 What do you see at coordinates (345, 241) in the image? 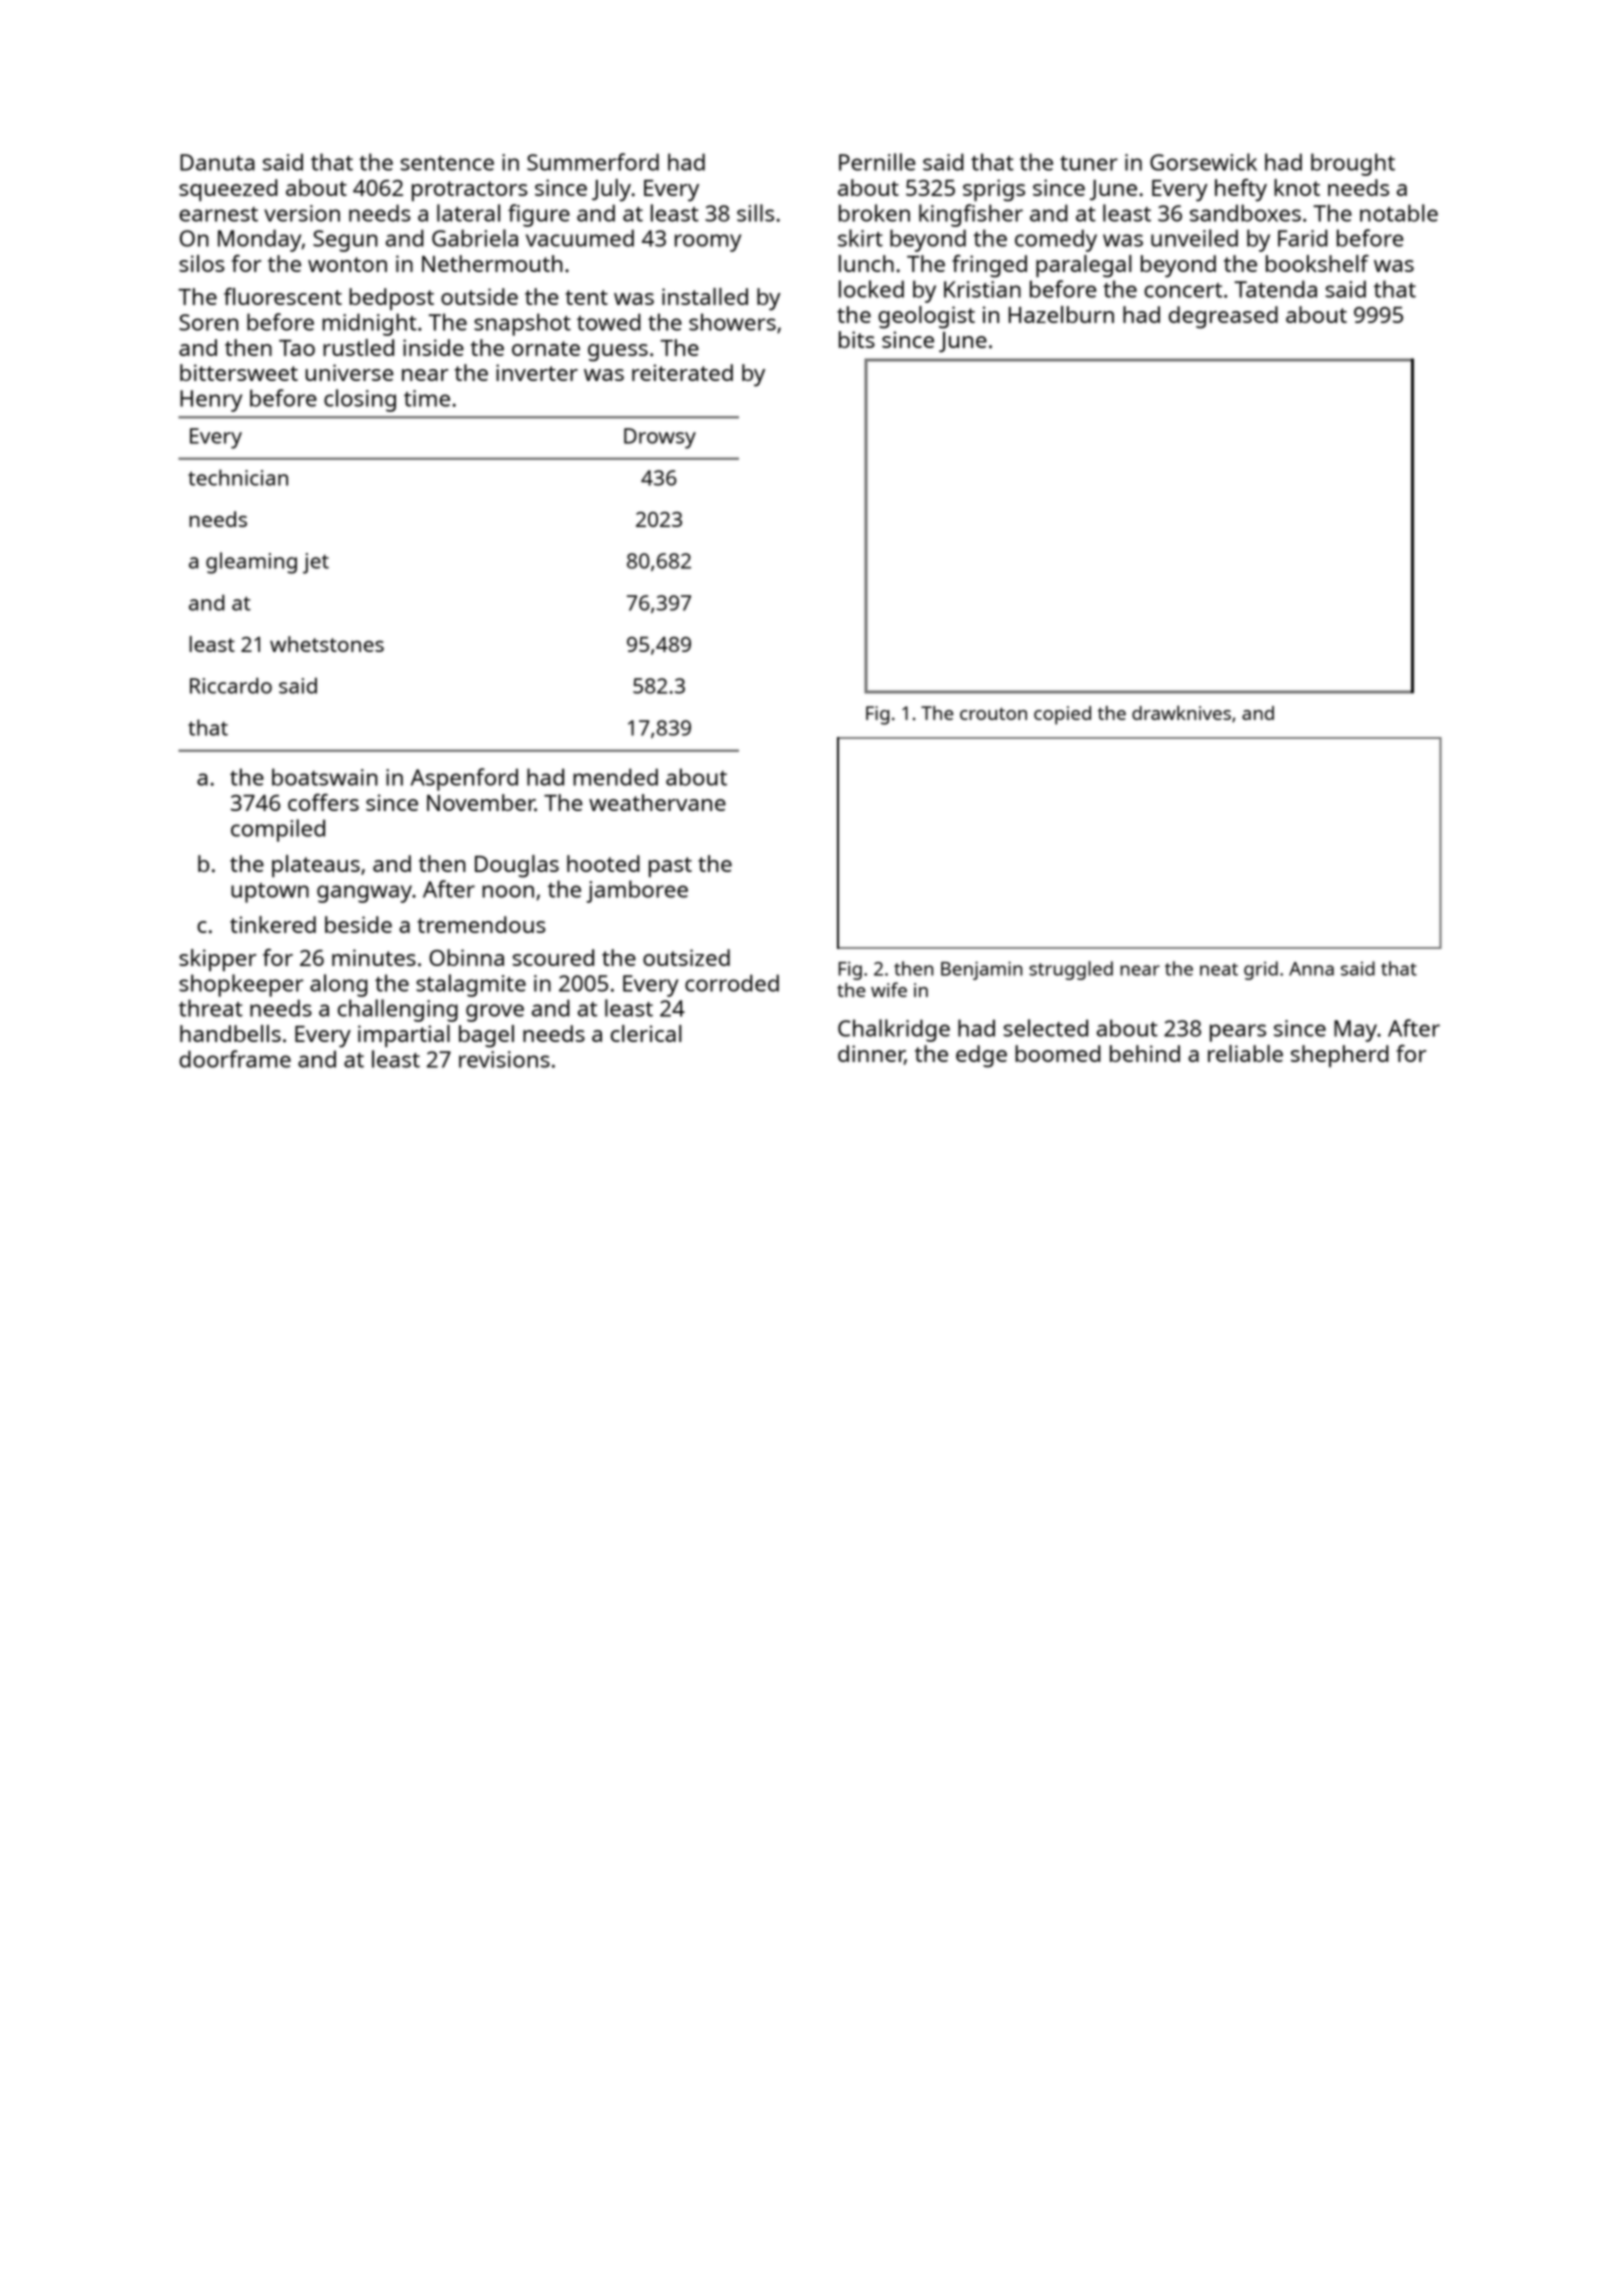
I see `Segun` at bounding box center [345, 241].
